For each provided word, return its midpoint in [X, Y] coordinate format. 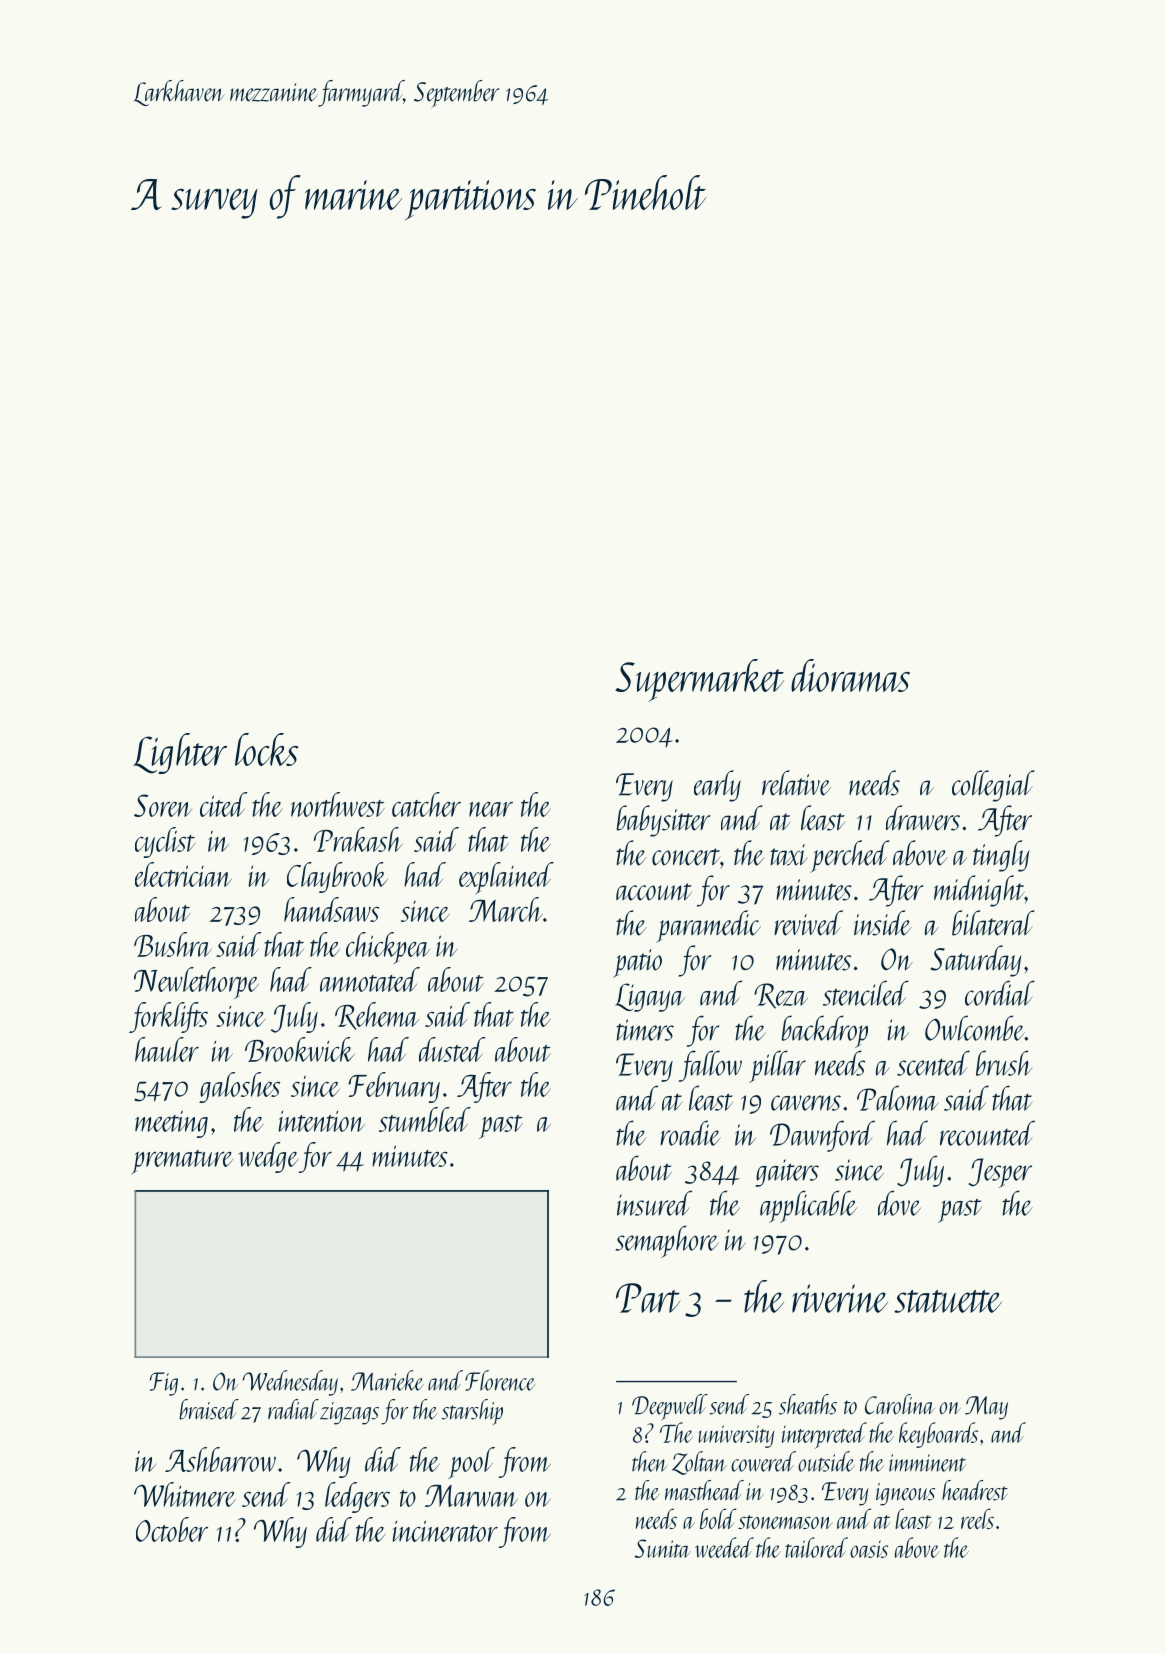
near [491, 809]
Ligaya [650, 997]
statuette [948, 1301]
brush [1004, 1063]
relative [796, 783]
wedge [268, 1157]
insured [654, 1203]
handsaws [331, 909]
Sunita [662, 1548]
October [172, 1529]
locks [266, 749]
